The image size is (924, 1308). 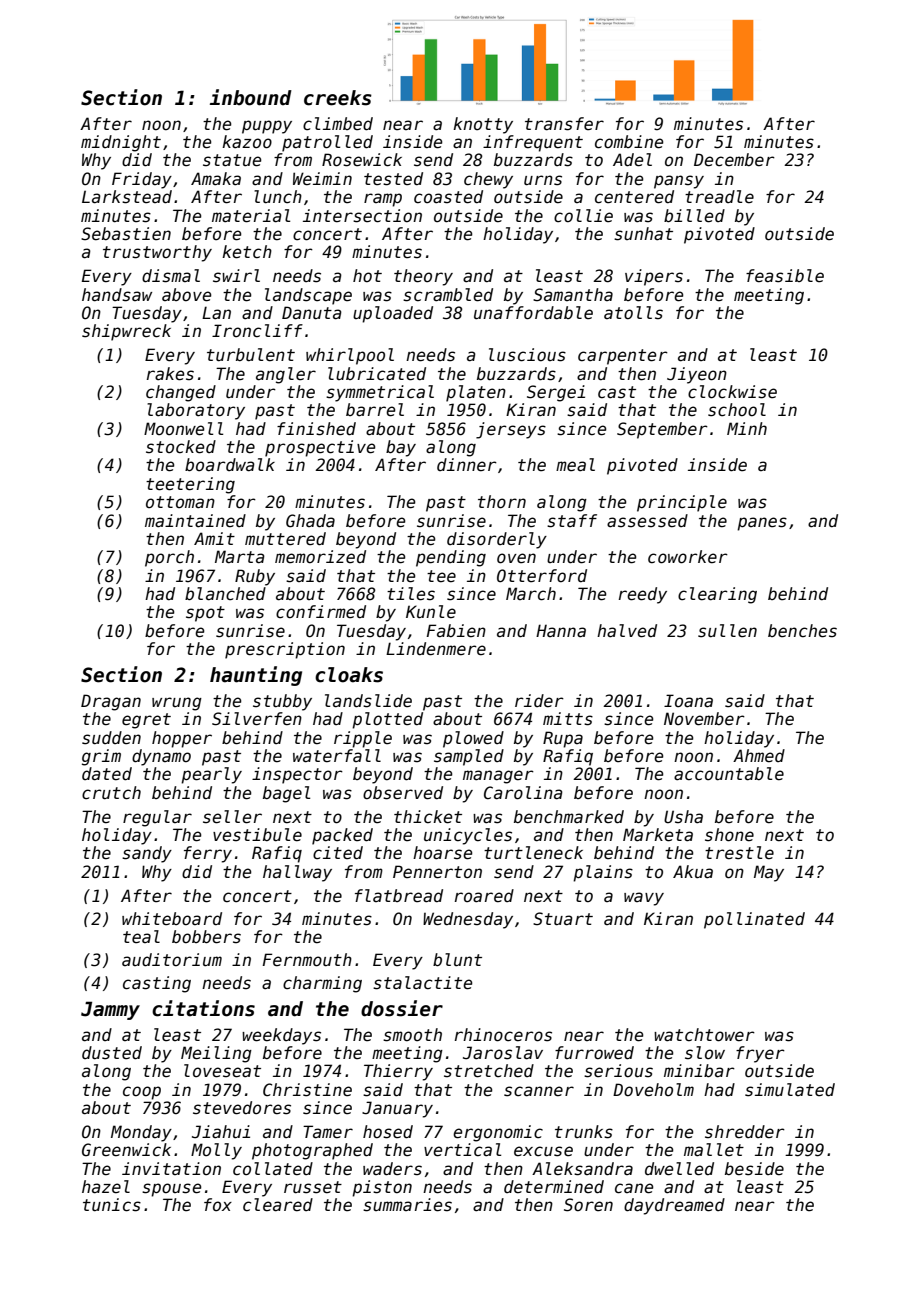 I want to click on principle, so click(x=682, y=503).
